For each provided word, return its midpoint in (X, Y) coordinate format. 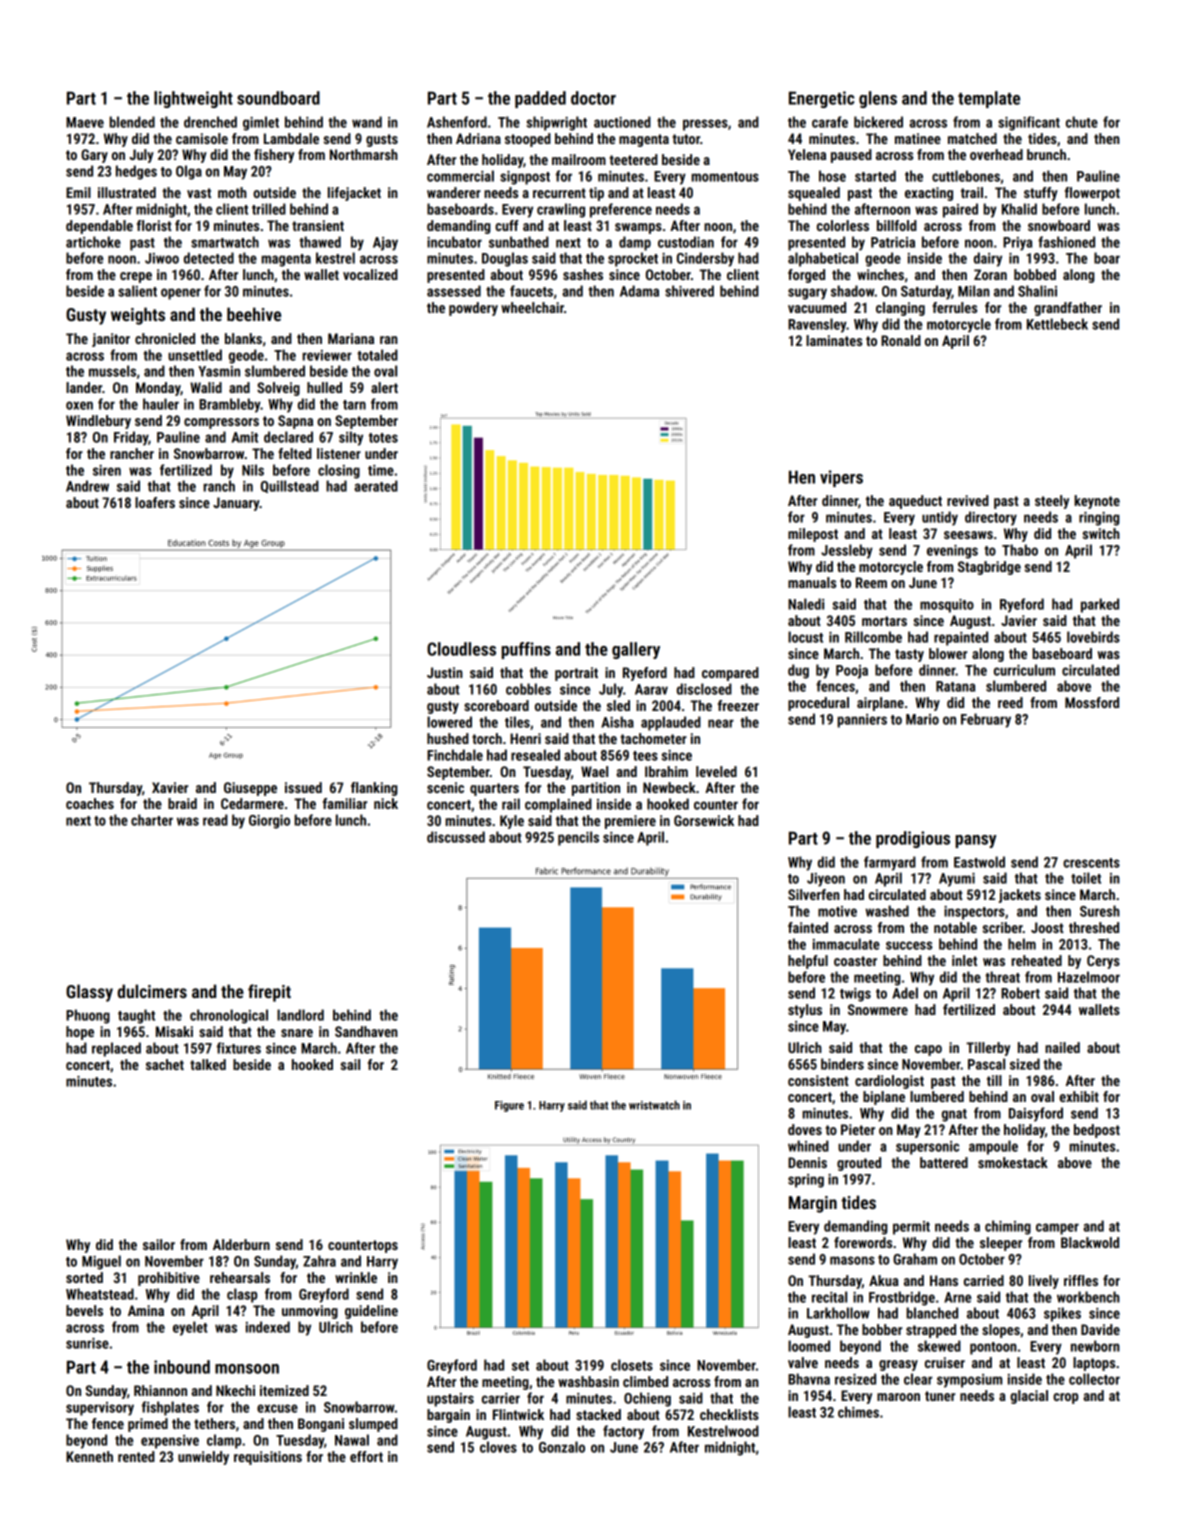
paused (851, 156)
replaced (116, 1049)
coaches (90, 803)
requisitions (268, 1458)
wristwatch (654, 1105)
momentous (725, 177)
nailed (1062, 1047)
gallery (636, 650)
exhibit (1079, 1096)
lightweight (193, 99)
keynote (1097, 502)
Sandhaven (366, 1031)
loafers (155, 502)
